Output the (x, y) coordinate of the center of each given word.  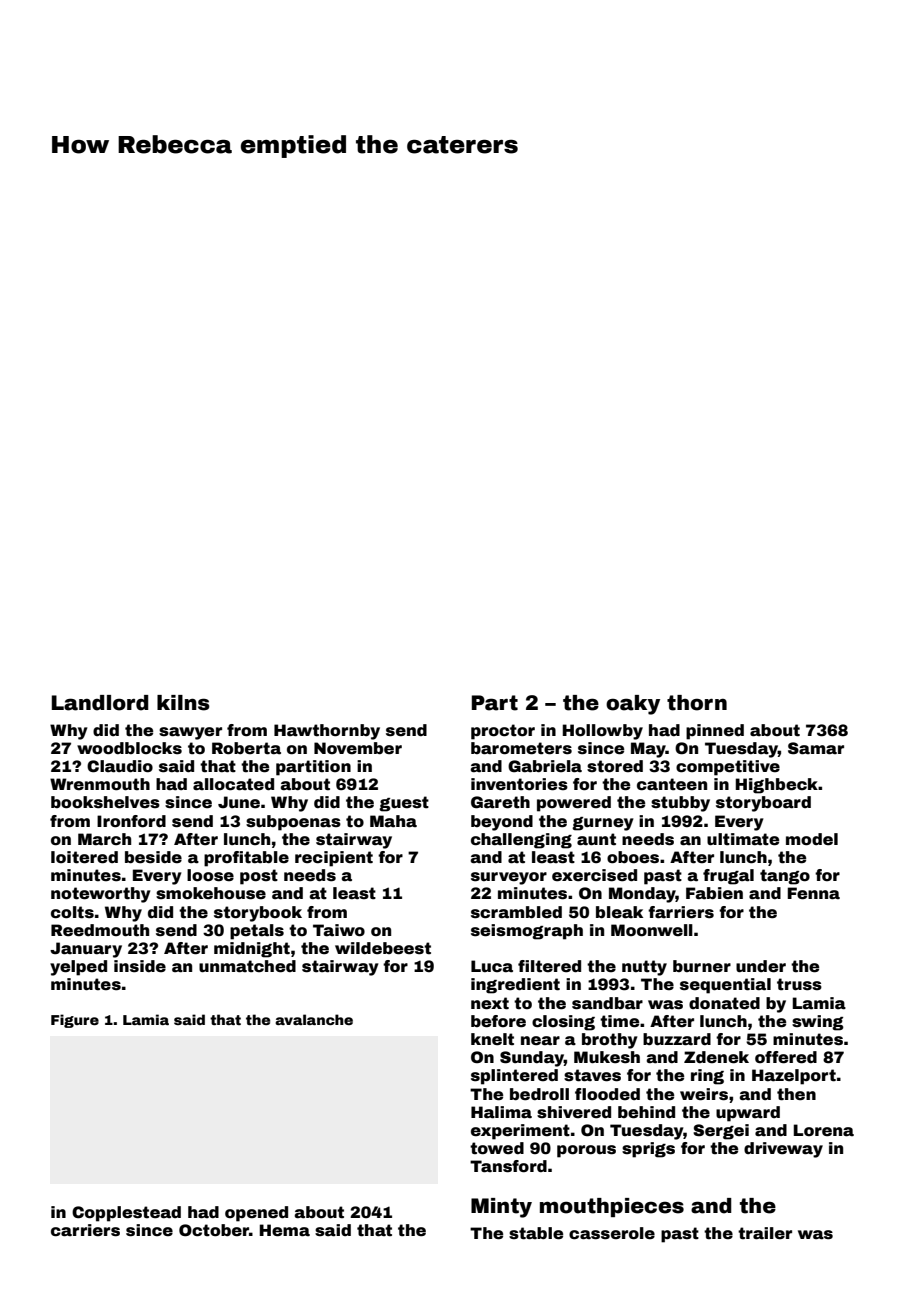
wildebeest (383, 948)
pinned (715, 732)
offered (786, 1057)
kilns (183, 703)
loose (210, 875)
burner (702, 966)
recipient (334, 859)
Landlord (100, 703)
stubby (680, 804)
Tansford (508, 1166)
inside (140, 966)
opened (256, 1214)
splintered (514, 1077)
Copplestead (126, 1214)
